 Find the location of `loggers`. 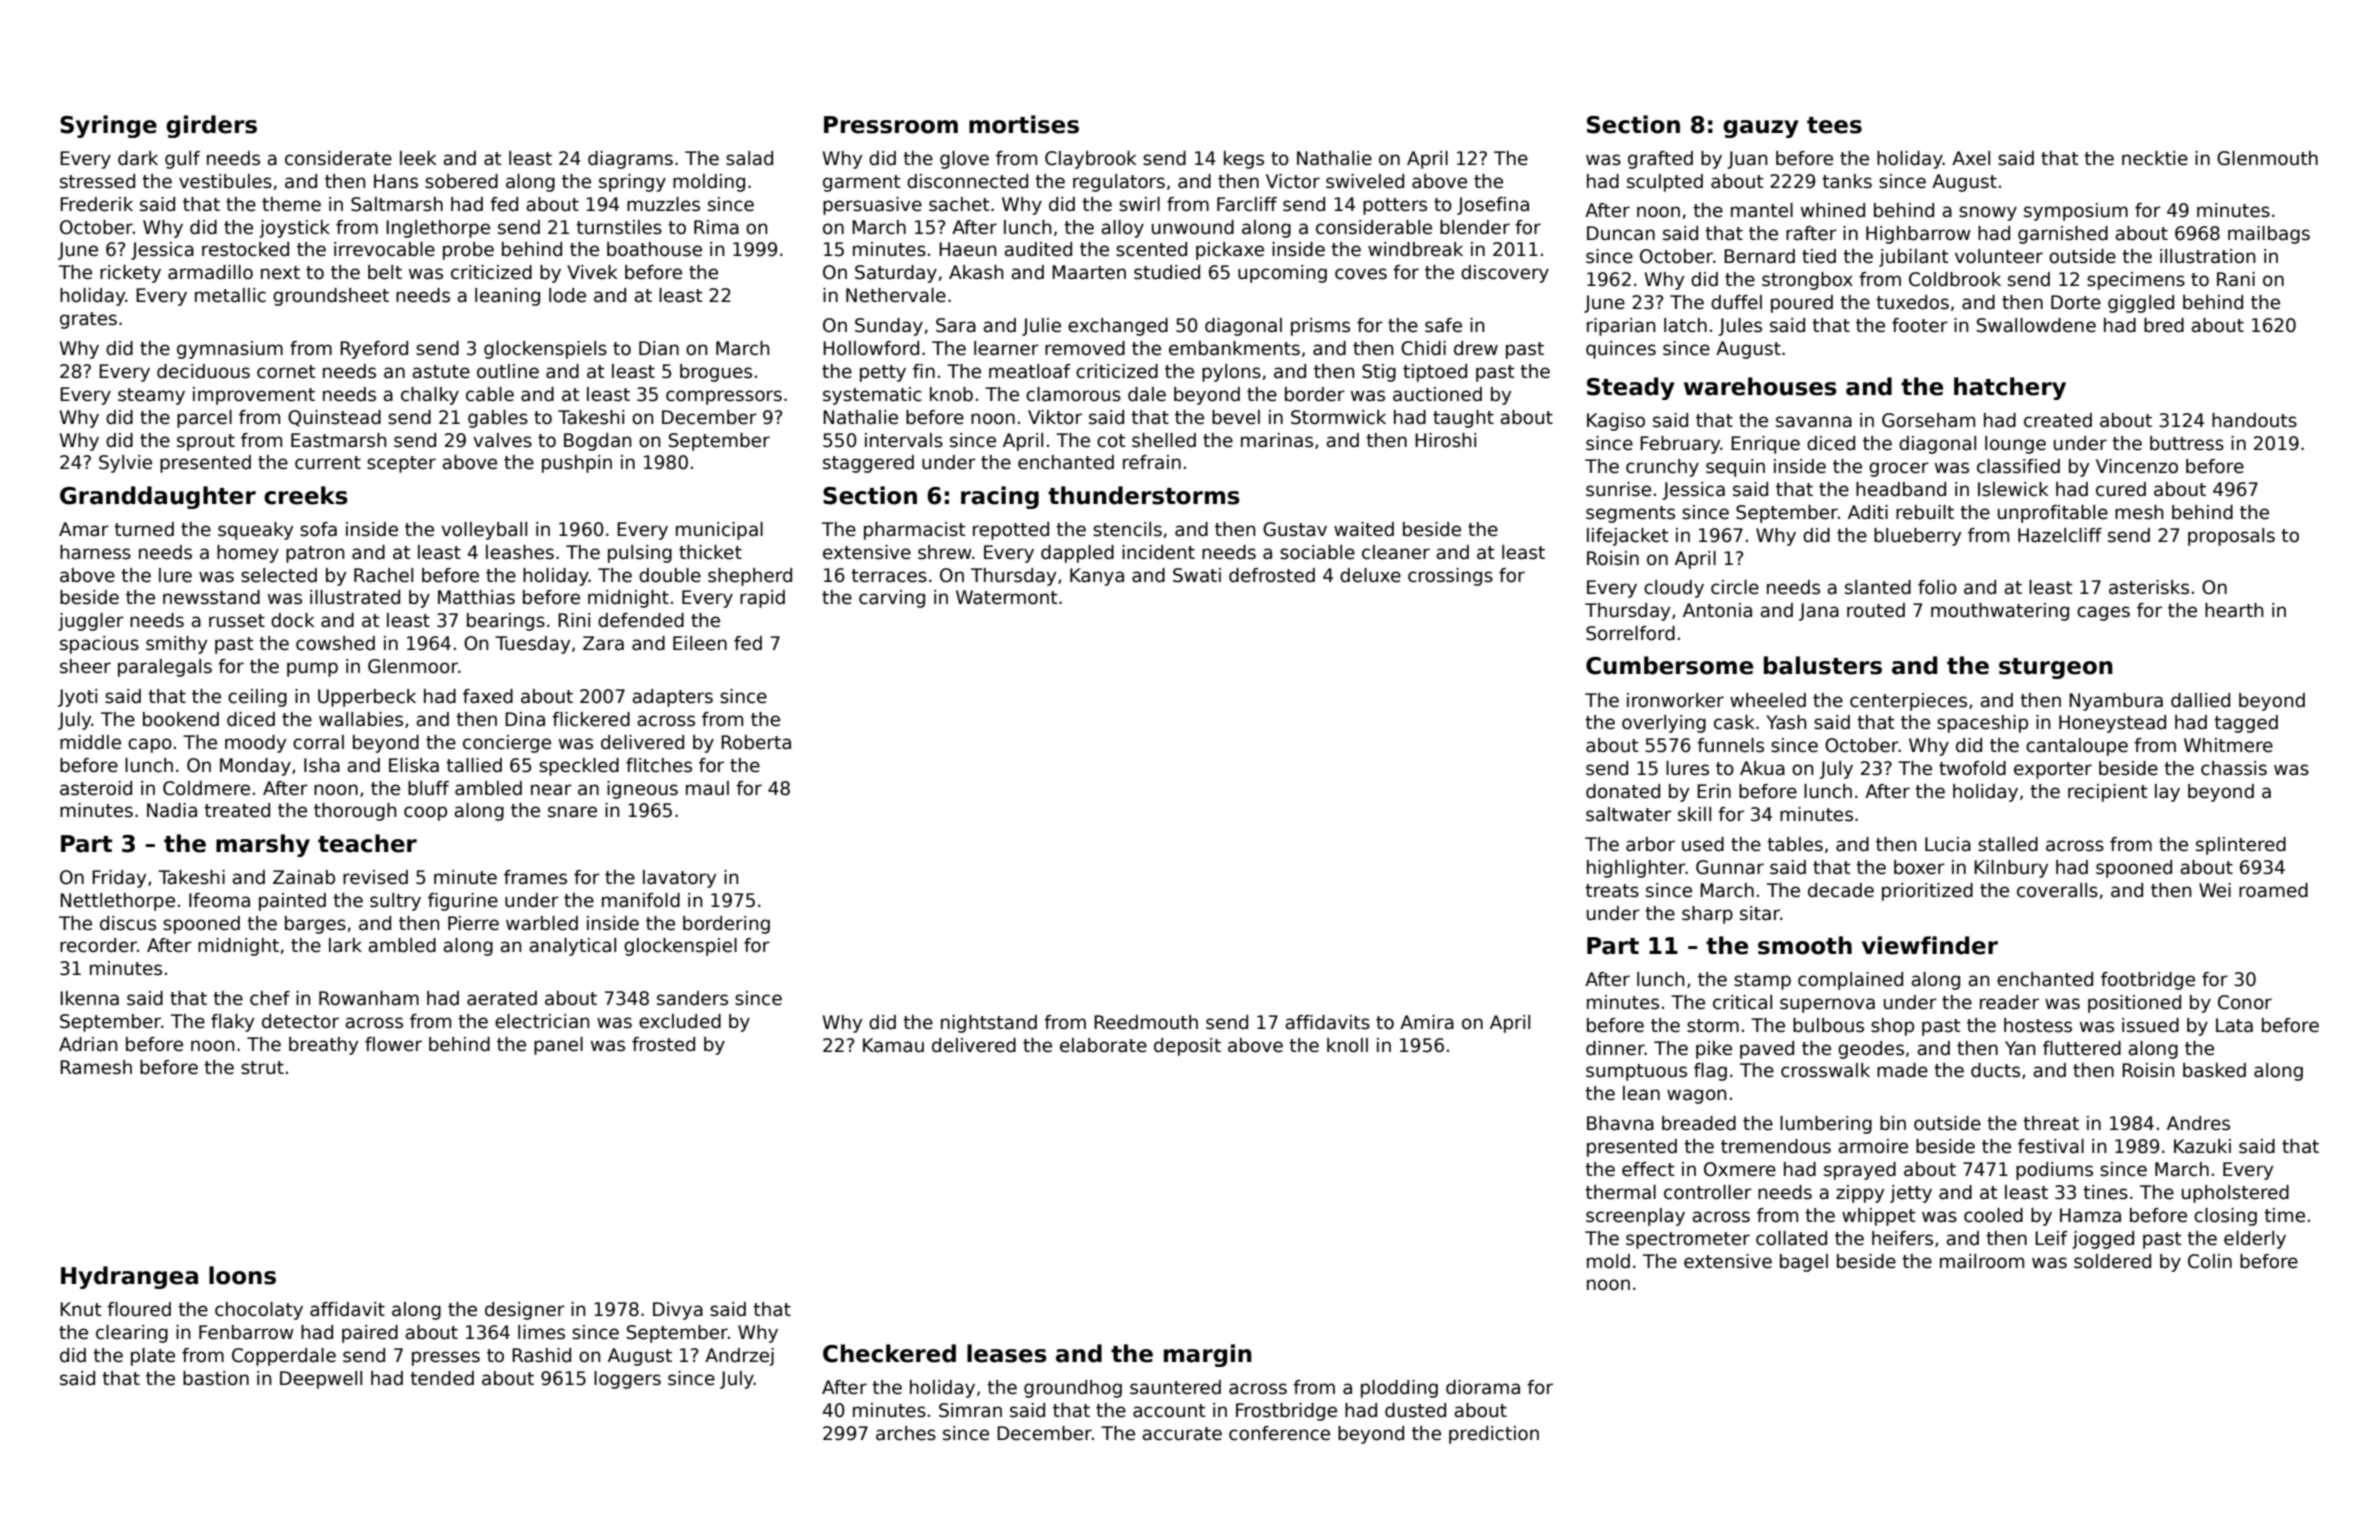

loggers is located at coordinates (627, 1380).
